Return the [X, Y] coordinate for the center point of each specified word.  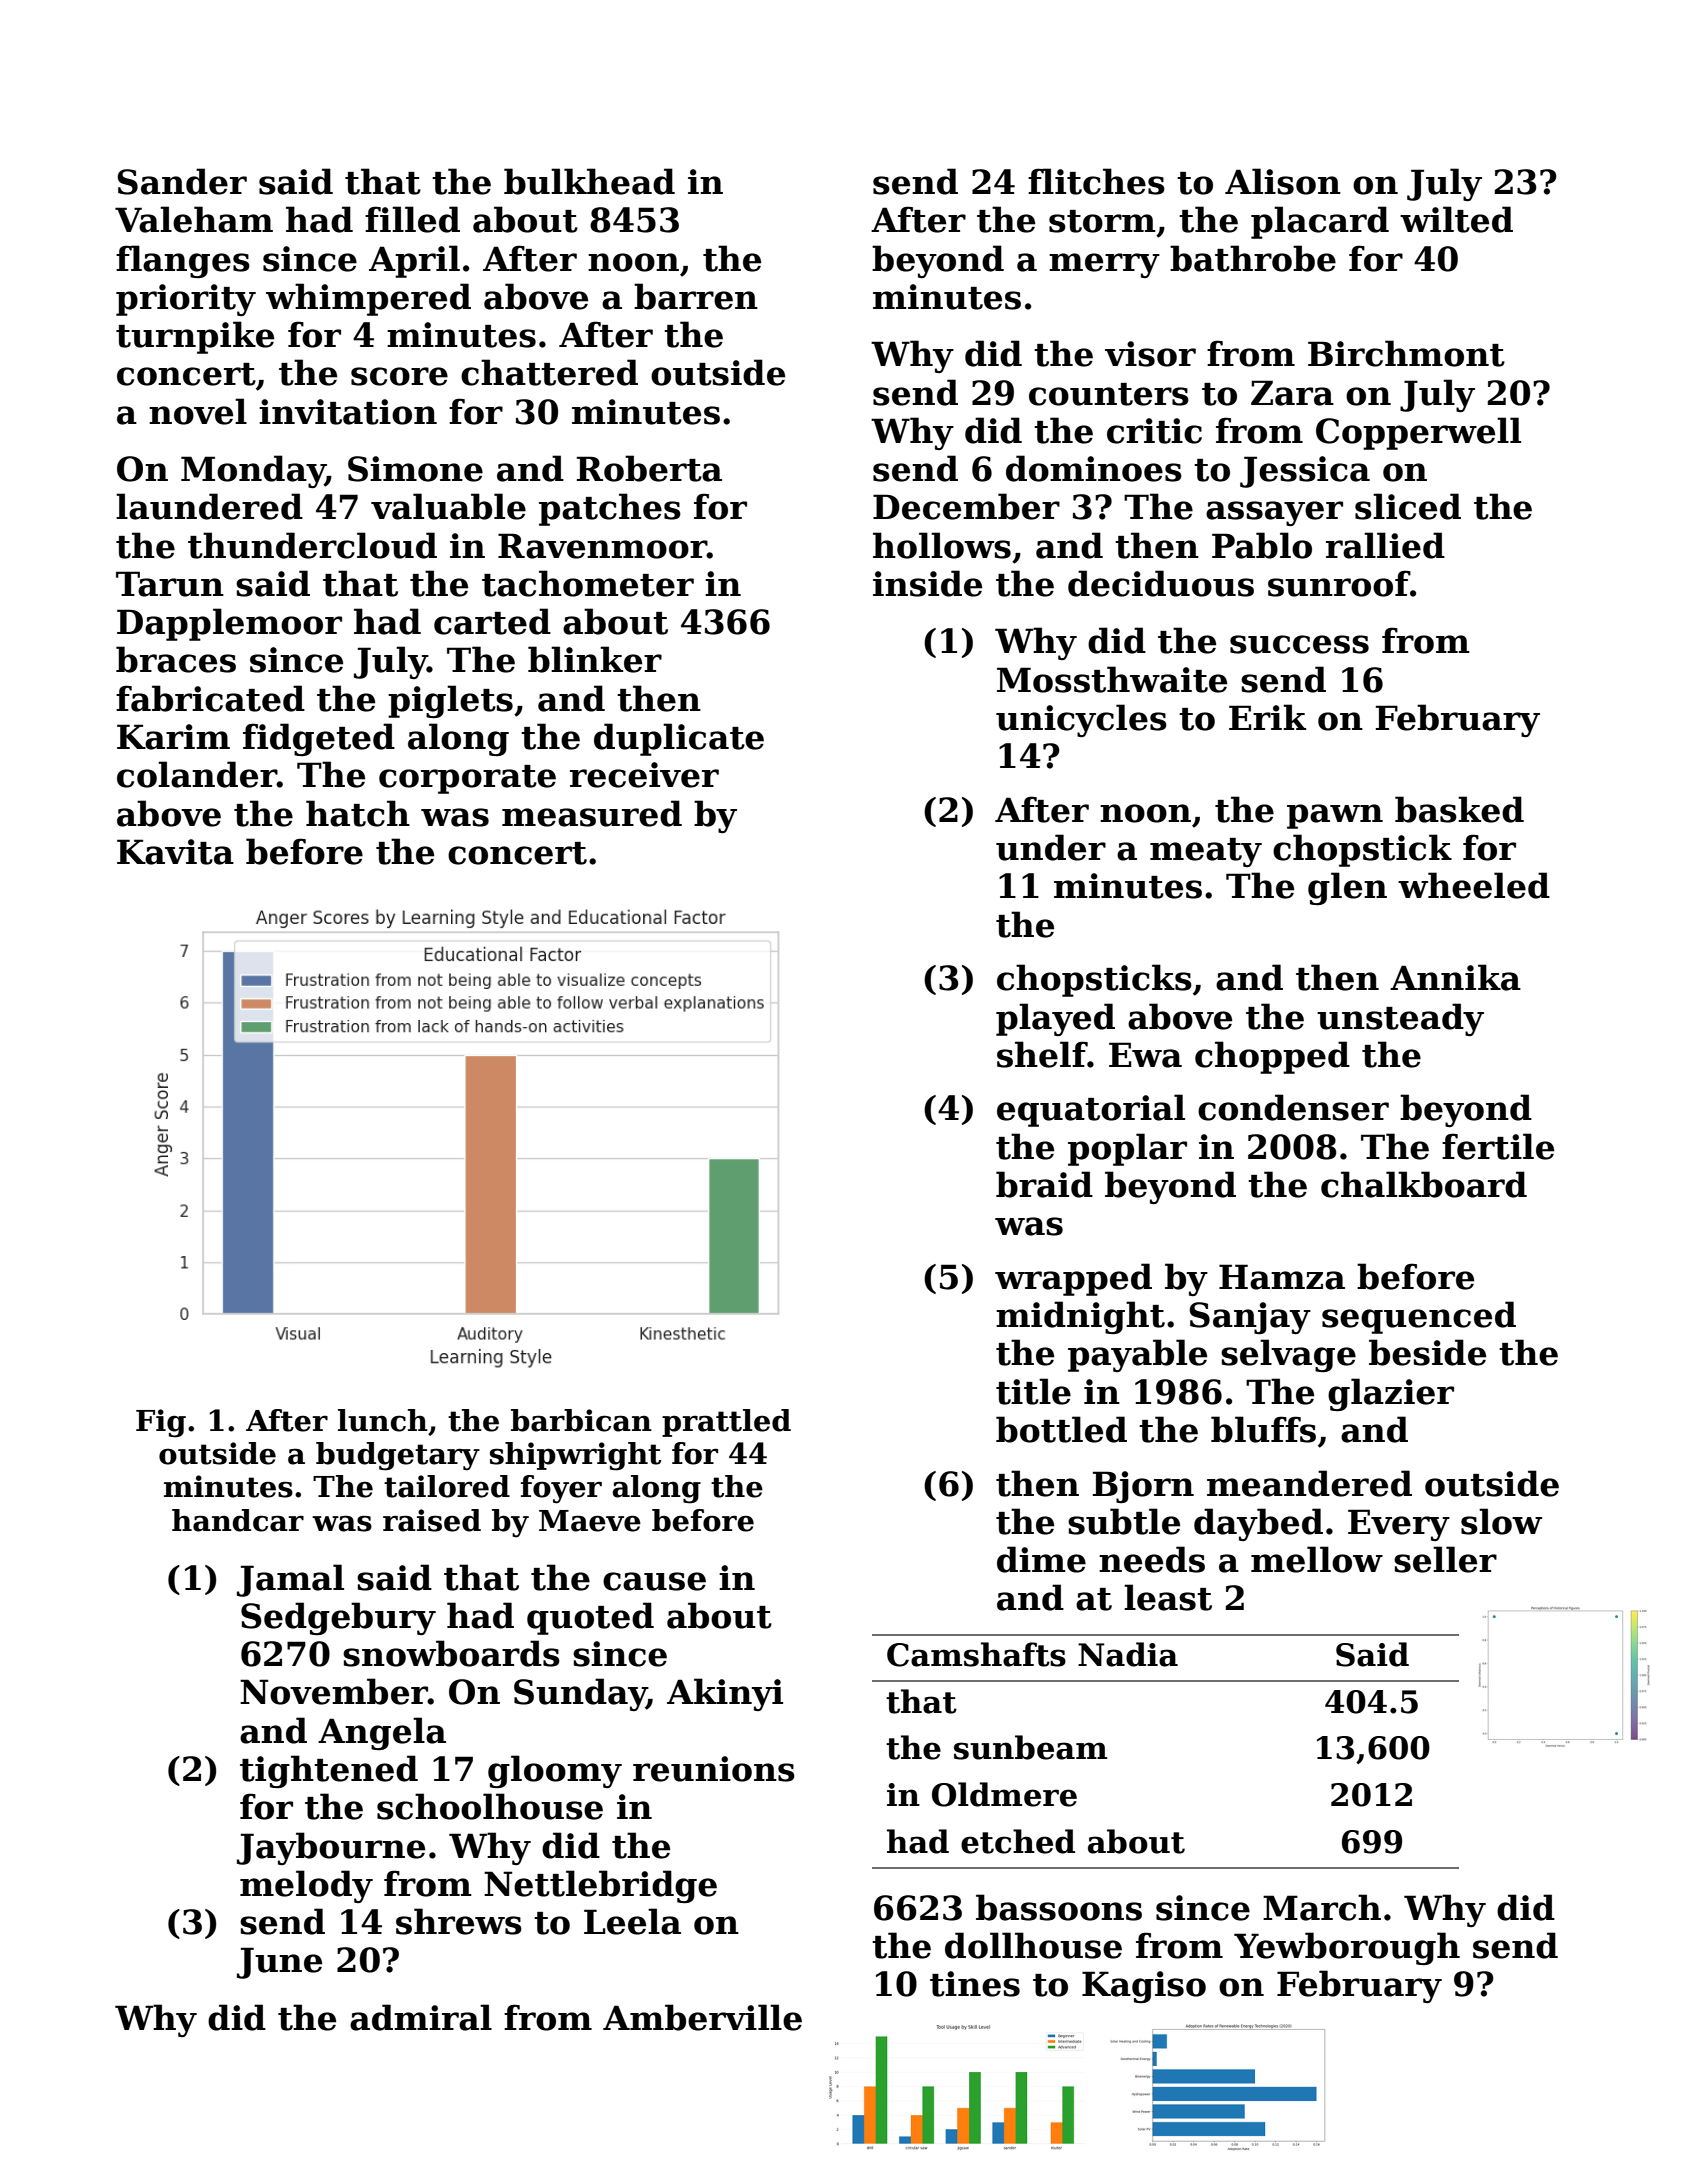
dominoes [1094, 468]
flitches [1096, 181]
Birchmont [1406, 353]
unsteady [1400, 1019]
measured [592, 813]
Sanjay [1250, 1318]
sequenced [1419, 1317]
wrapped [1073, 1279]
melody [306, 1886]
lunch [383, 1420]
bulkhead [589, 181]
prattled [726, 1423]
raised [432, 1520]
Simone [415, 469]
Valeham [194, 219]
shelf [1042, 1054]
